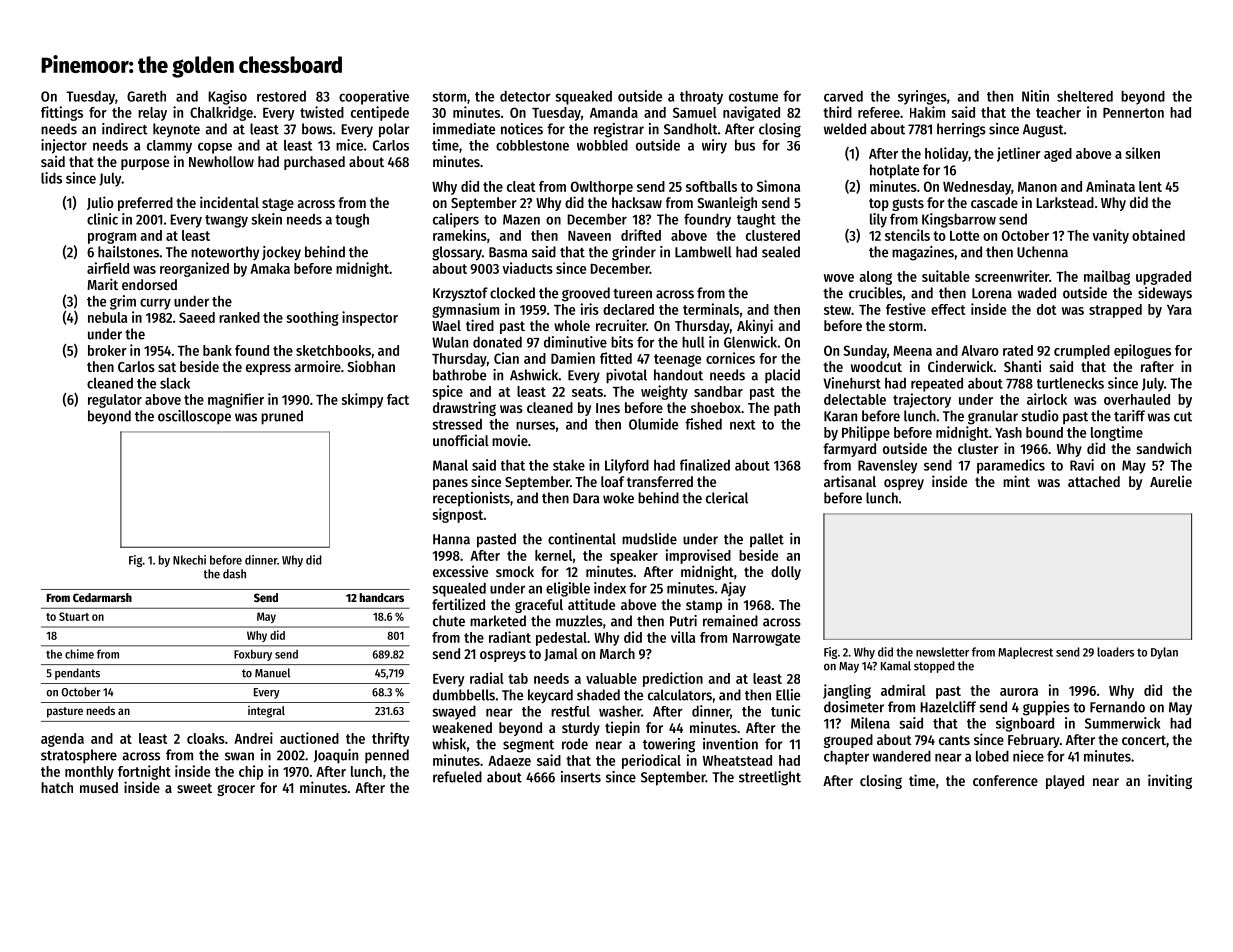 Image resolution: width=1233 pixels, height=952 pixels. I want to click on hatch, so click(57, 787).
